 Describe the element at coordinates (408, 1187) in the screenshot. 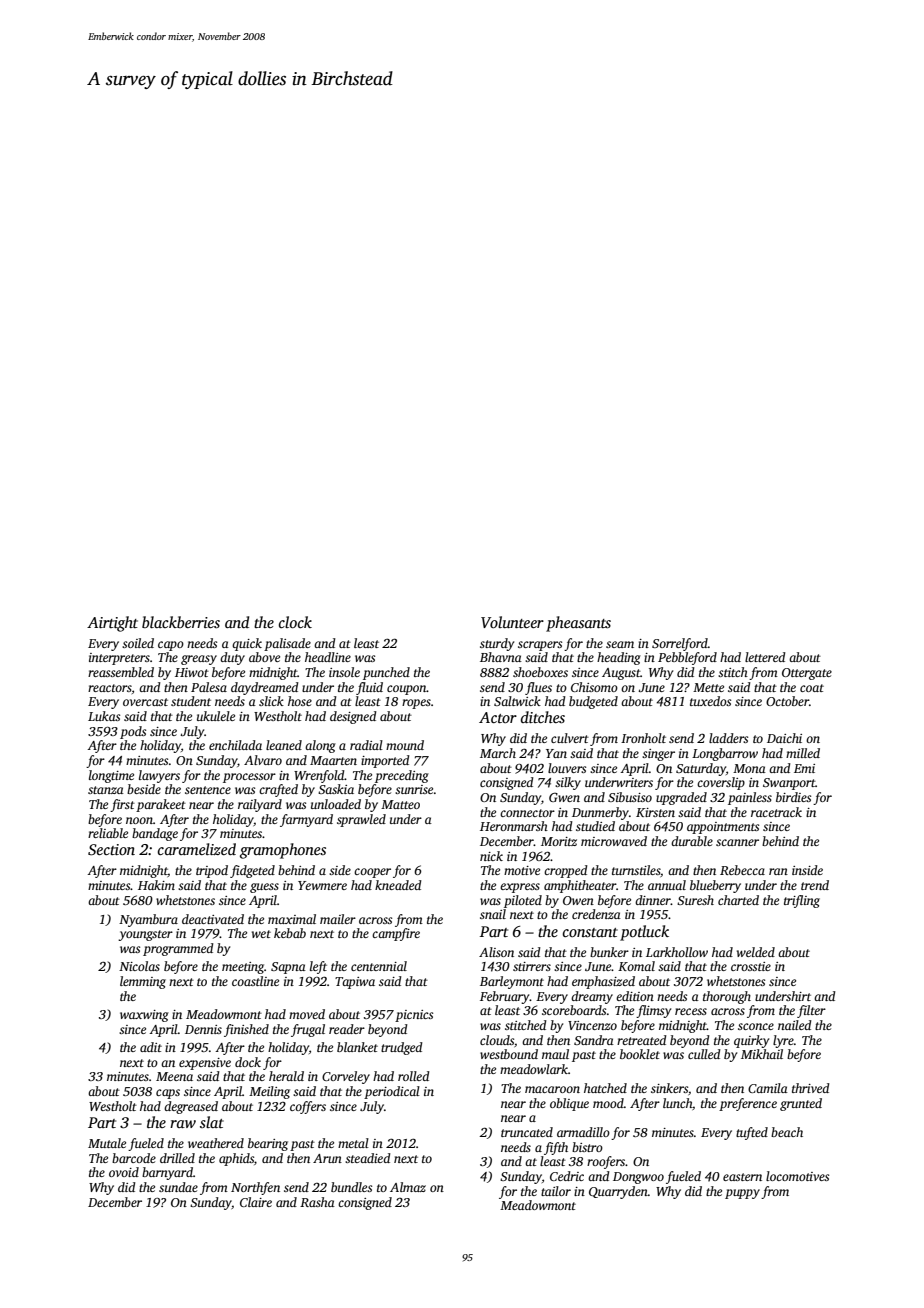

I see `Almaz` at that location.
